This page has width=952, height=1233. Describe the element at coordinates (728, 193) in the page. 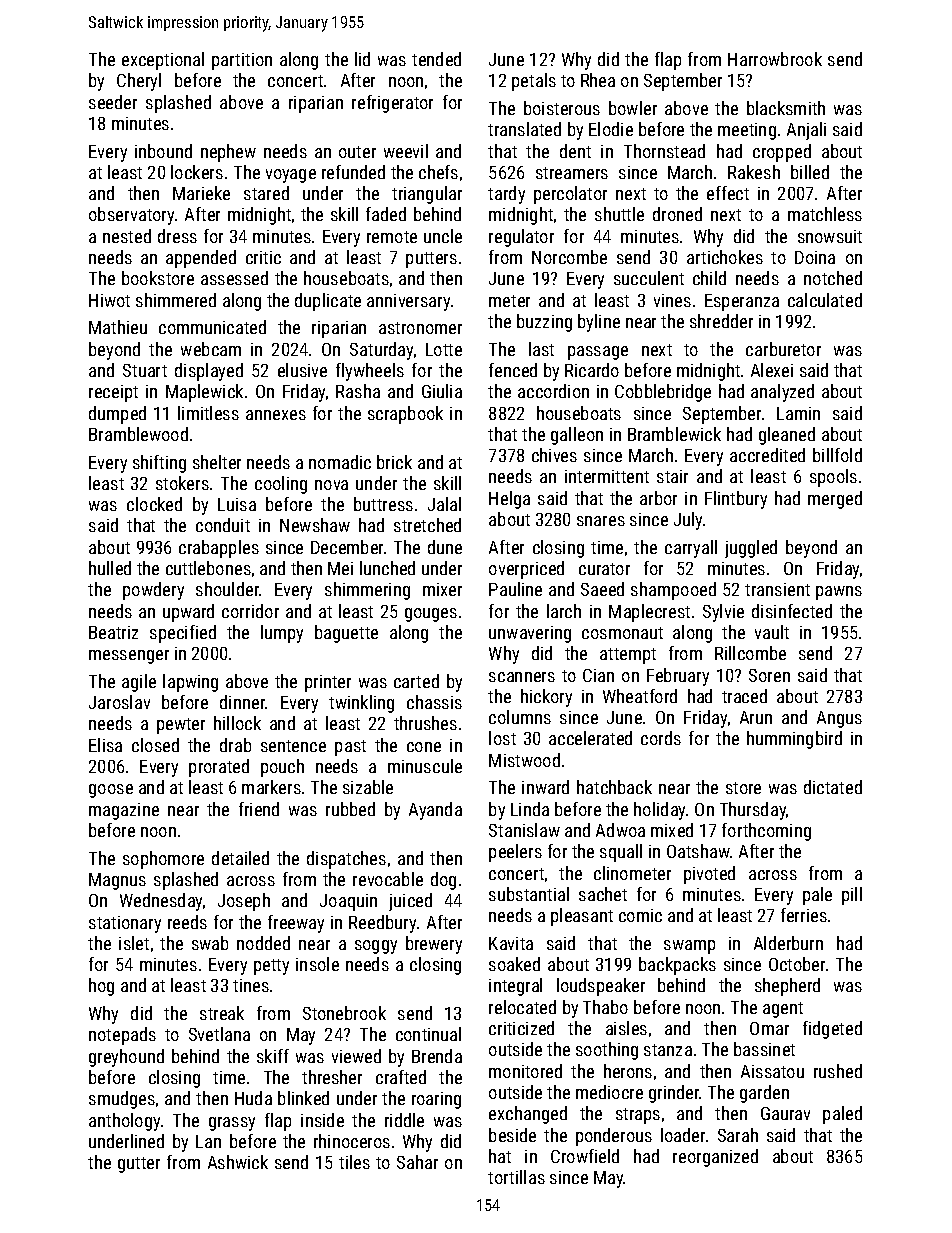

I see `effect` at that location.
